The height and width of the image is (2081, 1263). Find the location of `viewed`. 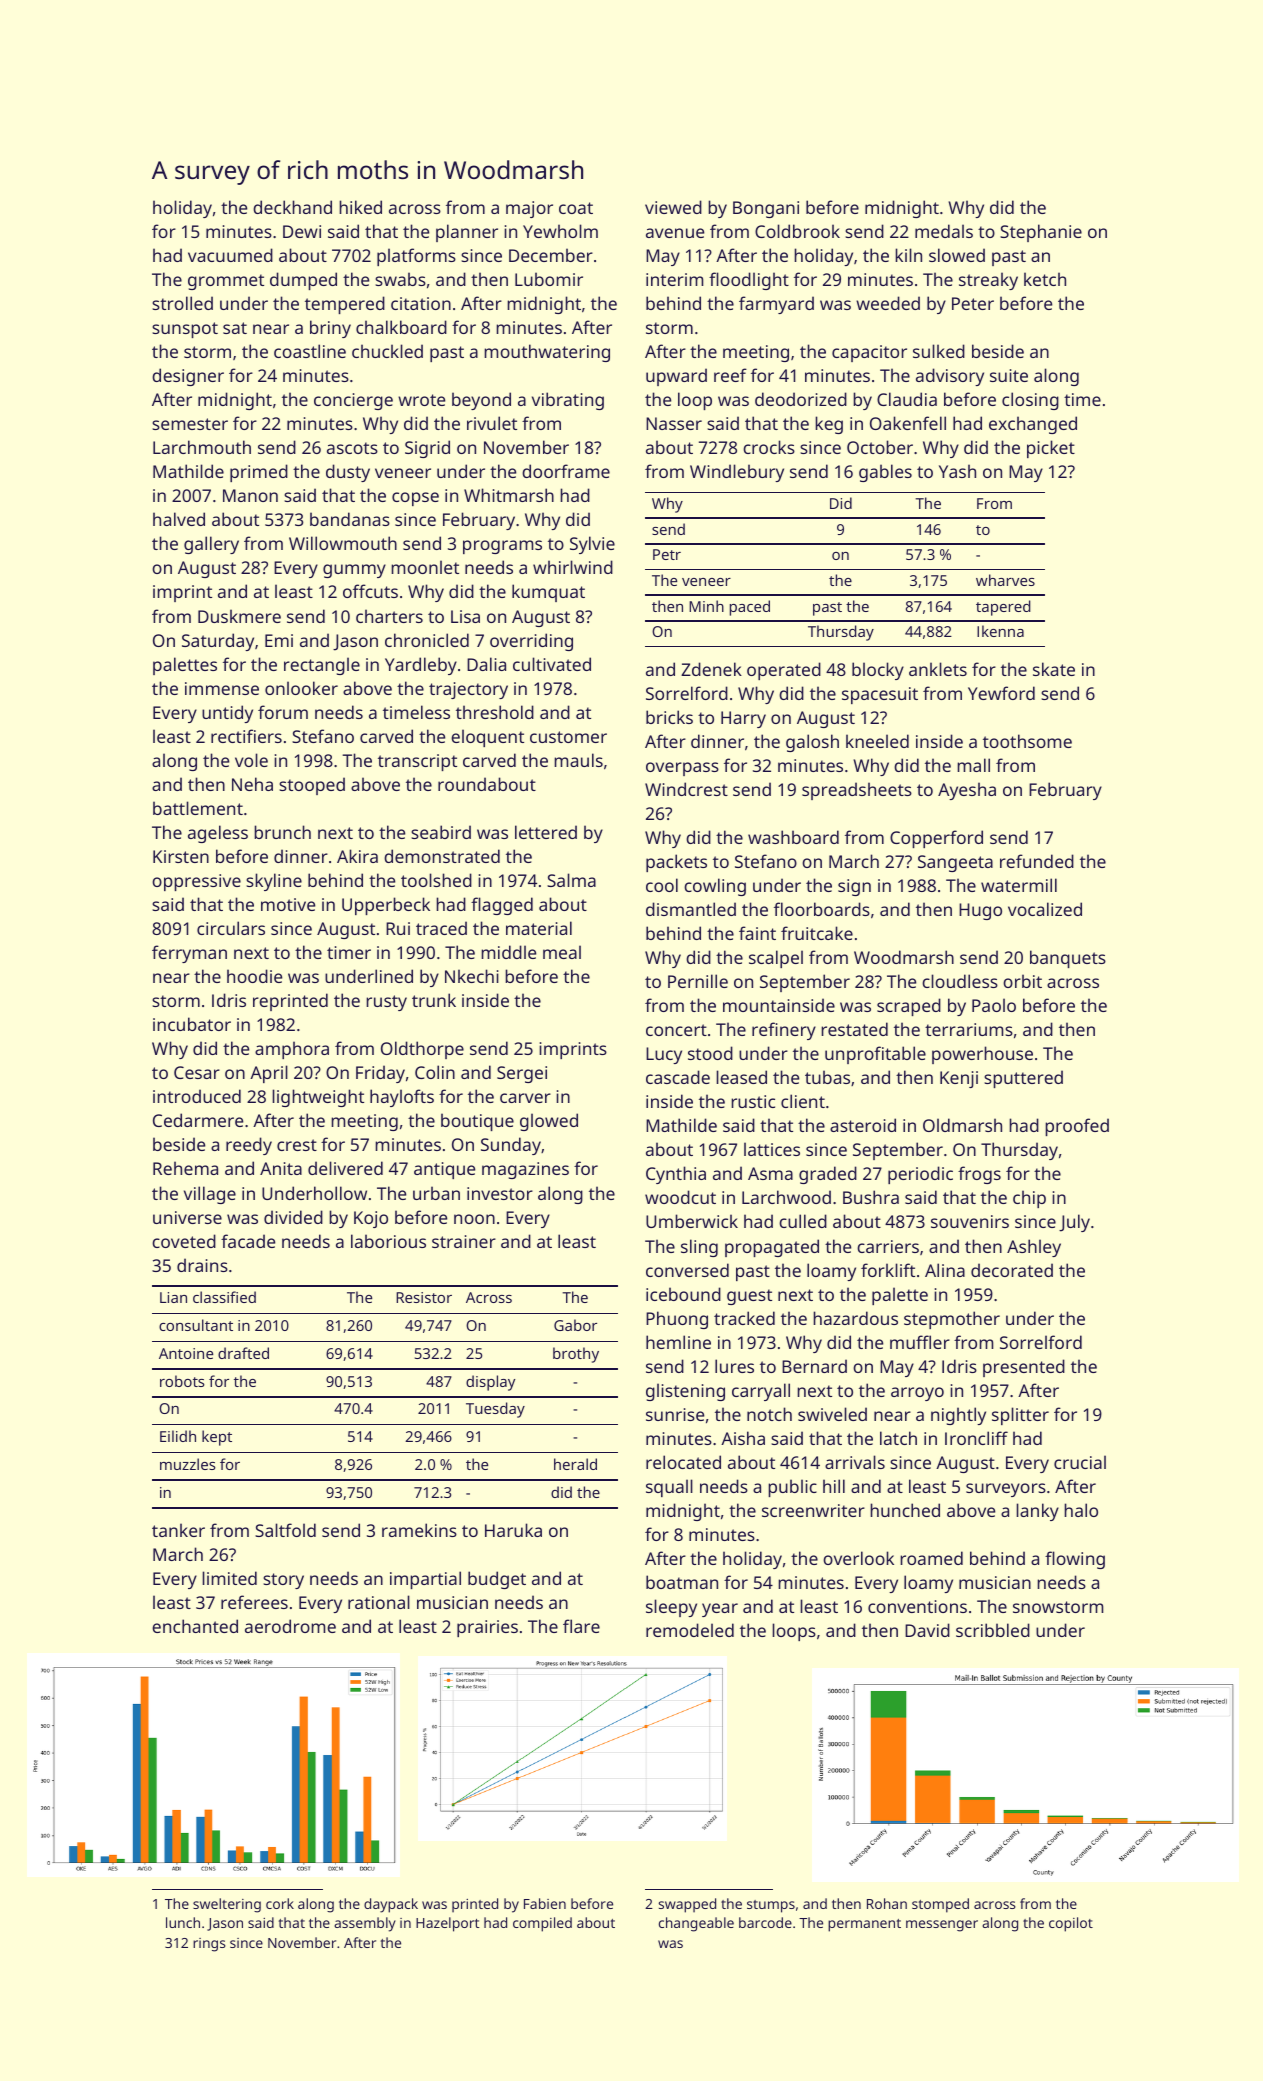

viewed is located at coordinates (673, 207).
